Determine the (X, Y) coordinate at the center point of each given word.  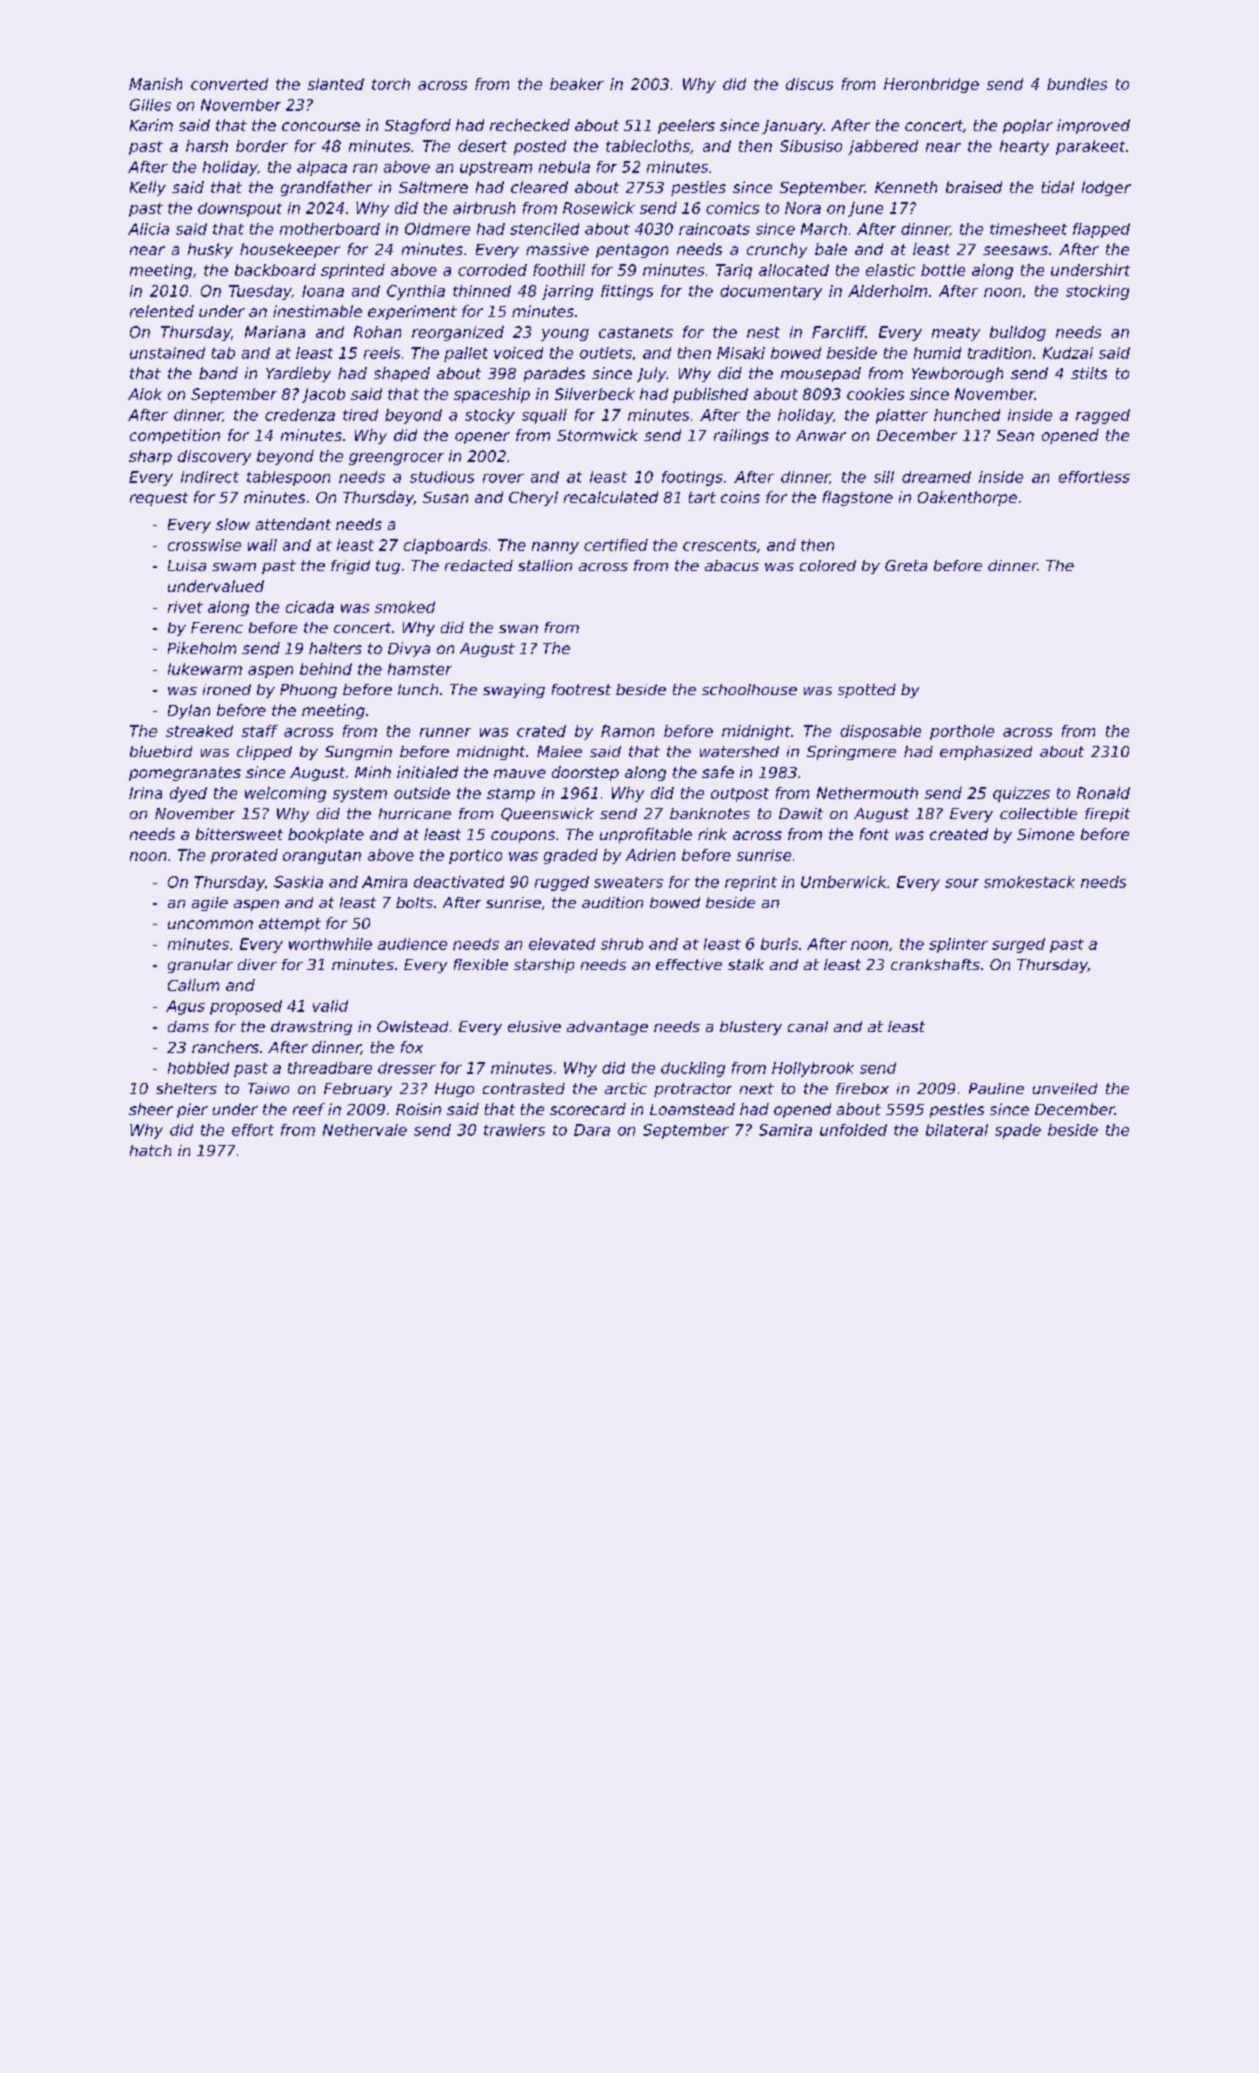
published (710, 395)
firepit (1107, 815)
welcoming (285, 794)
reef (309, 1109)
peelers (686, 126)
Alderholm (887, 291)
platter (902, 416)
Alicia (148, 229)
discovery (214, 457)
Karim (151, 125)
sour (962, 883)
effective (689, 964)
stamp (511, 795)
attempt (290, 925)
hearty (1024, 147)
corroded (492, 270)
